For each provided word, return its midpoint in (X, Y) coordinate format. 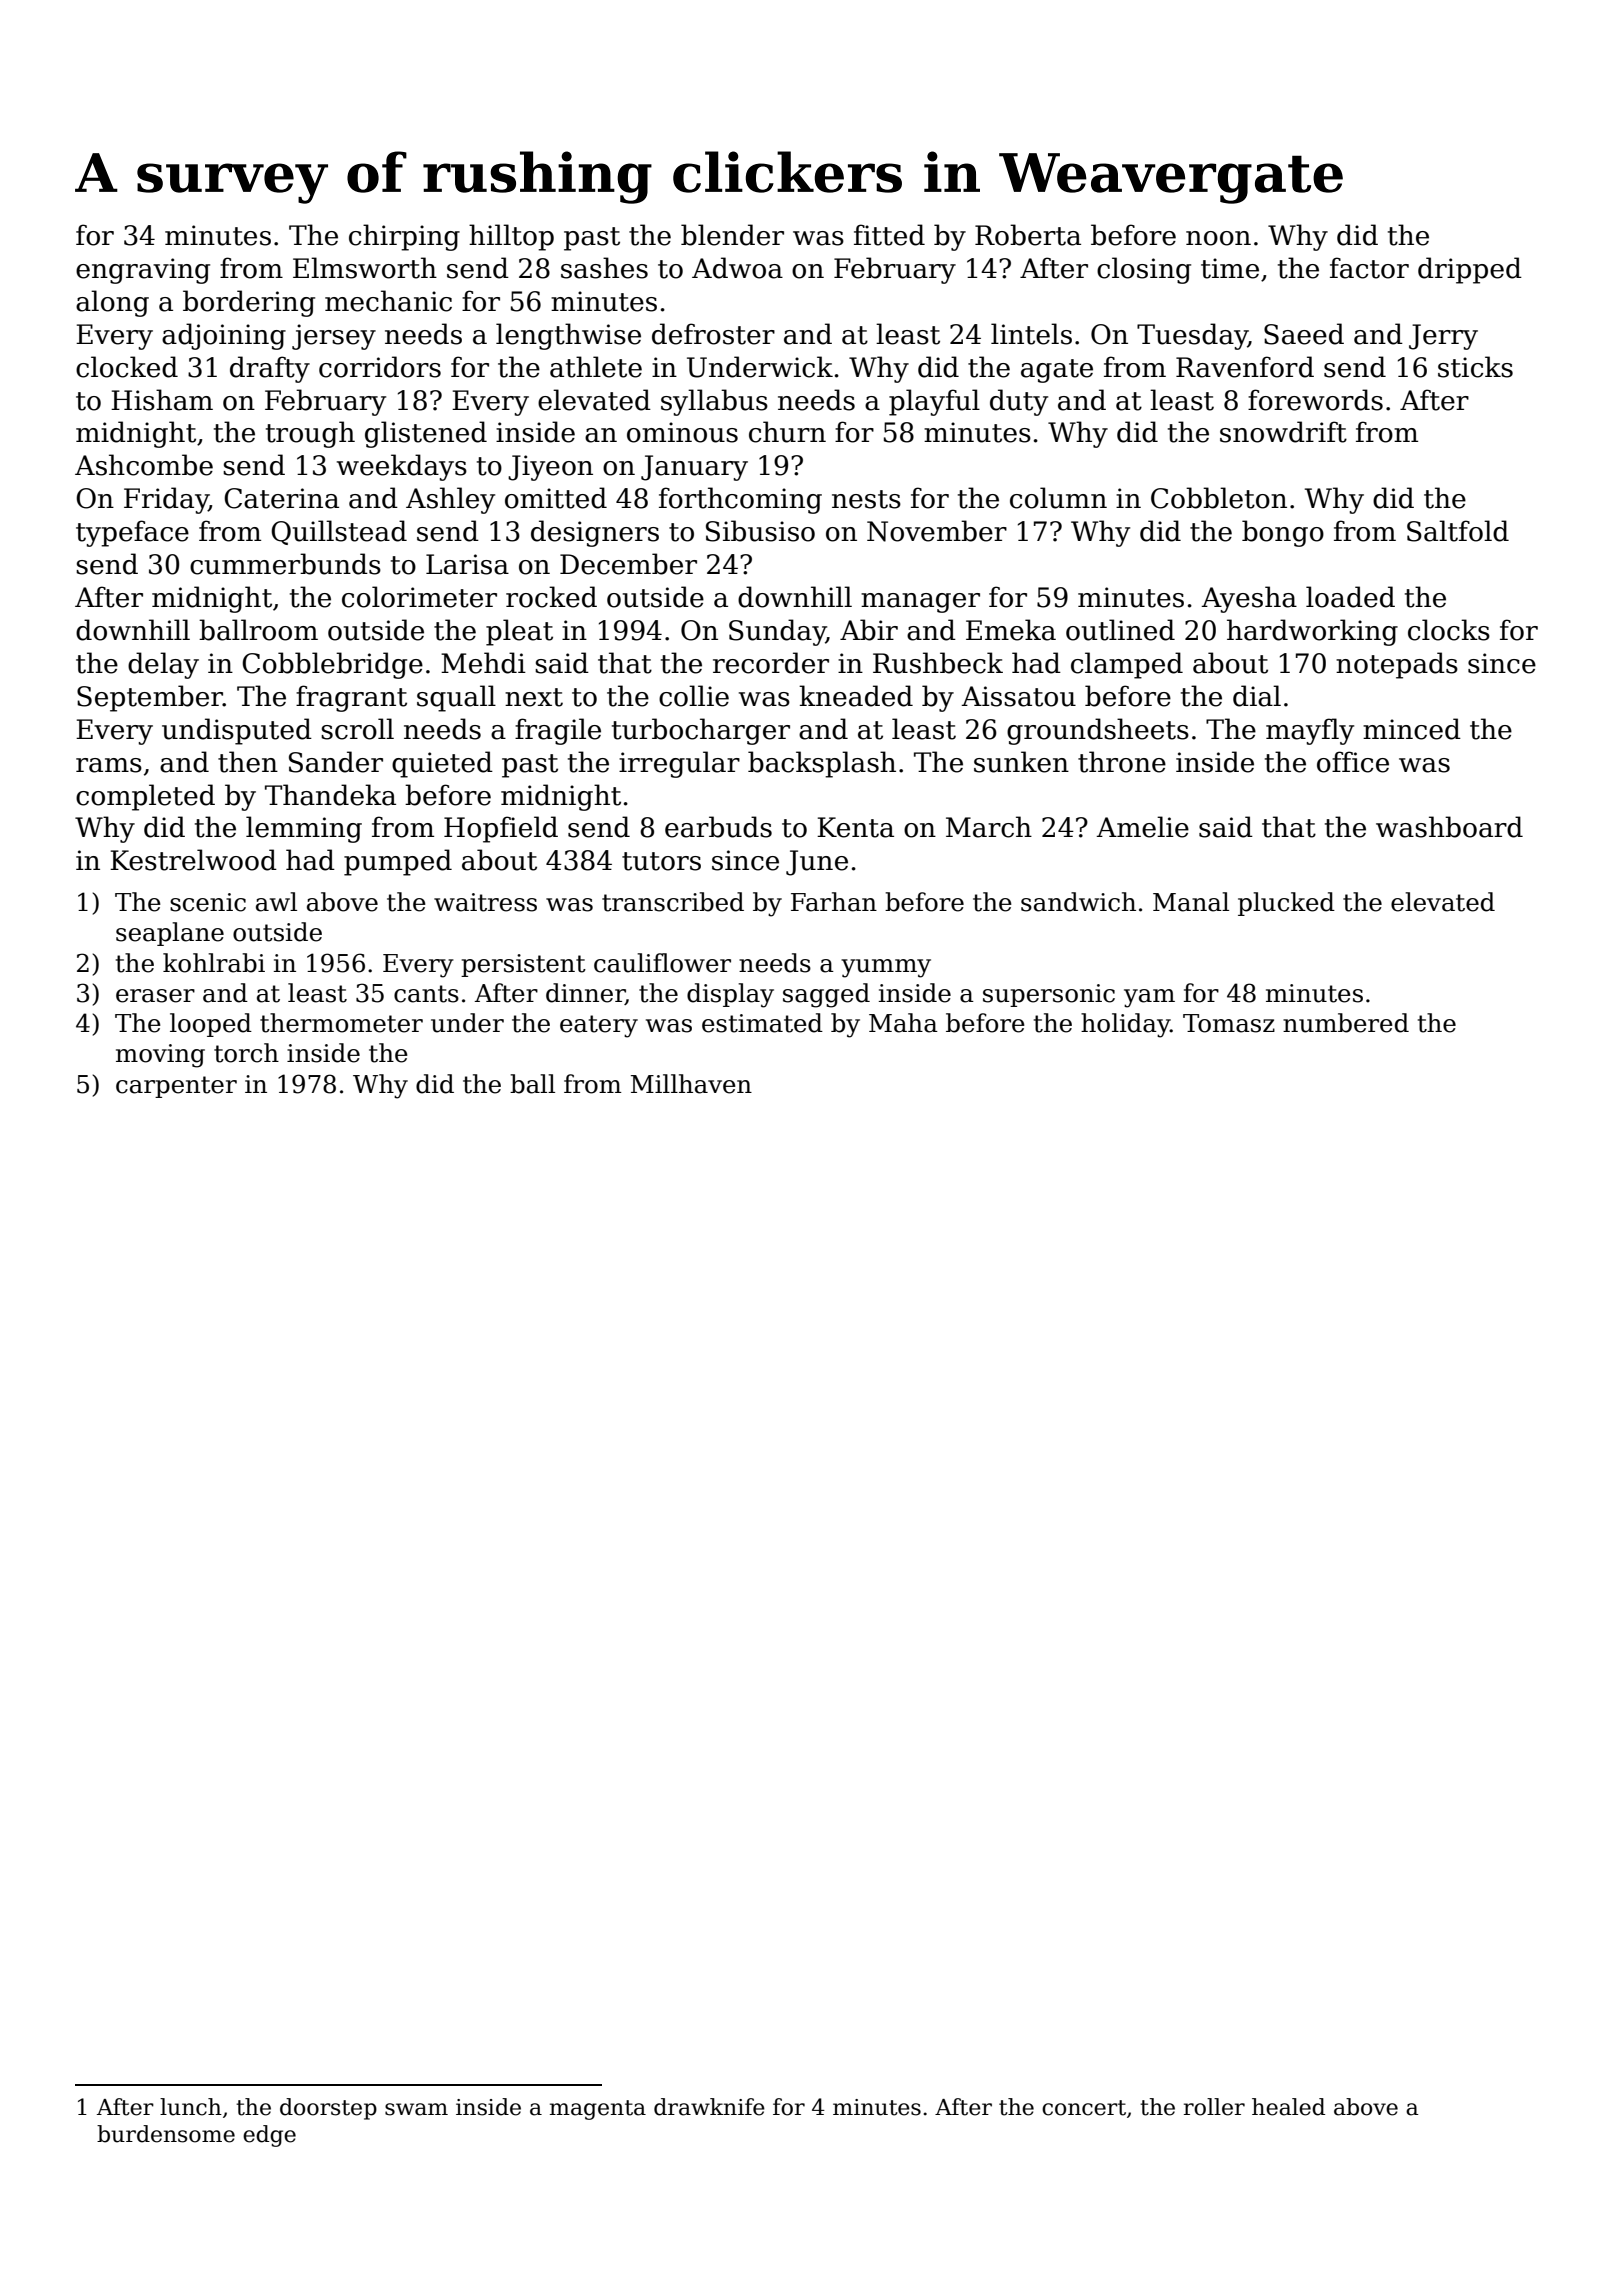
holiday (1125, 1025)
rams (109, 765)
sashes (604, 268)
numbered (1346, 1023)
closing (1144, 270)
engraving (143, 271)
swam (416, 2109)
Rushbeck (938, 663)
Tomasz (1229, 1023)
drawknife (709, 2107)
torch (246, 1053)
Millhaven (691, 1084)
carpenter (176, 1087)
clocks (1449, 630)
